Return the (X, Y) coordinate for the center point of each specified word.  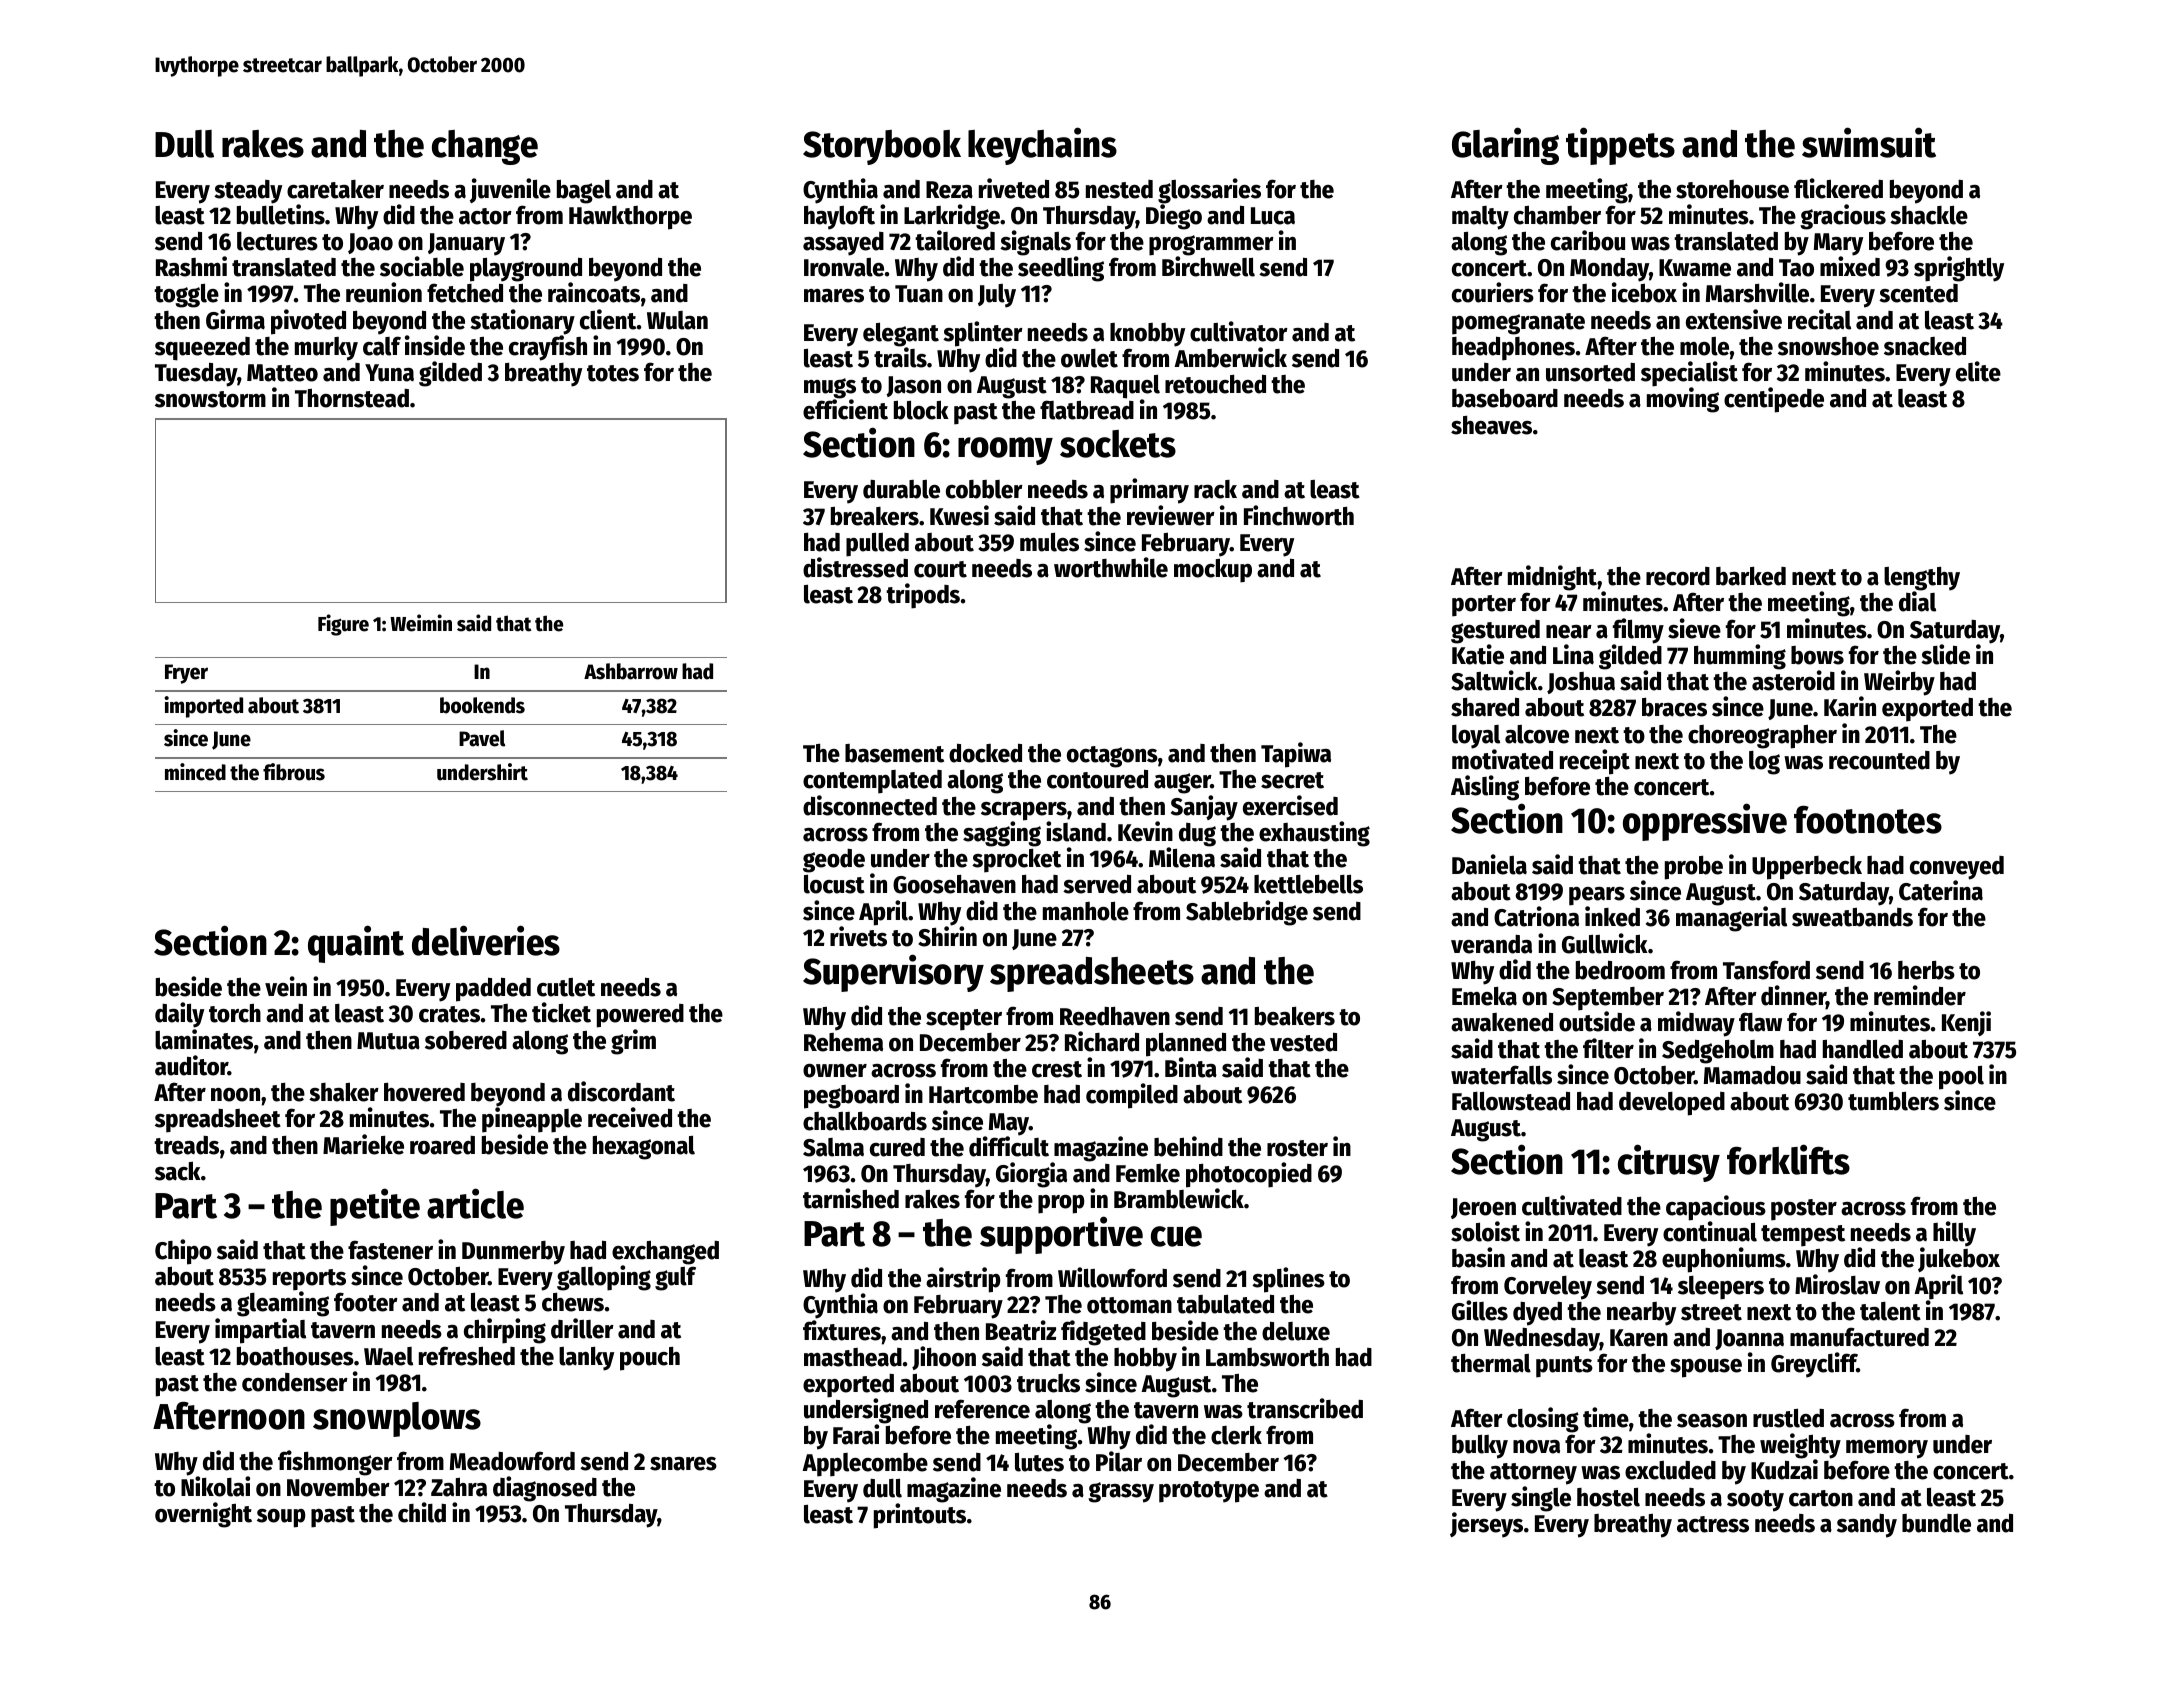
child (422, 1512)
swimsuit (1869, 142)
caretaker (335, 189)
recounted (1879, 760)
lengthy (1922, 579)
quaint (356, 944)
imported (203, 707)
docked (985, 753)
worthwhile (1111, 567)
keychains (1042, 146)
